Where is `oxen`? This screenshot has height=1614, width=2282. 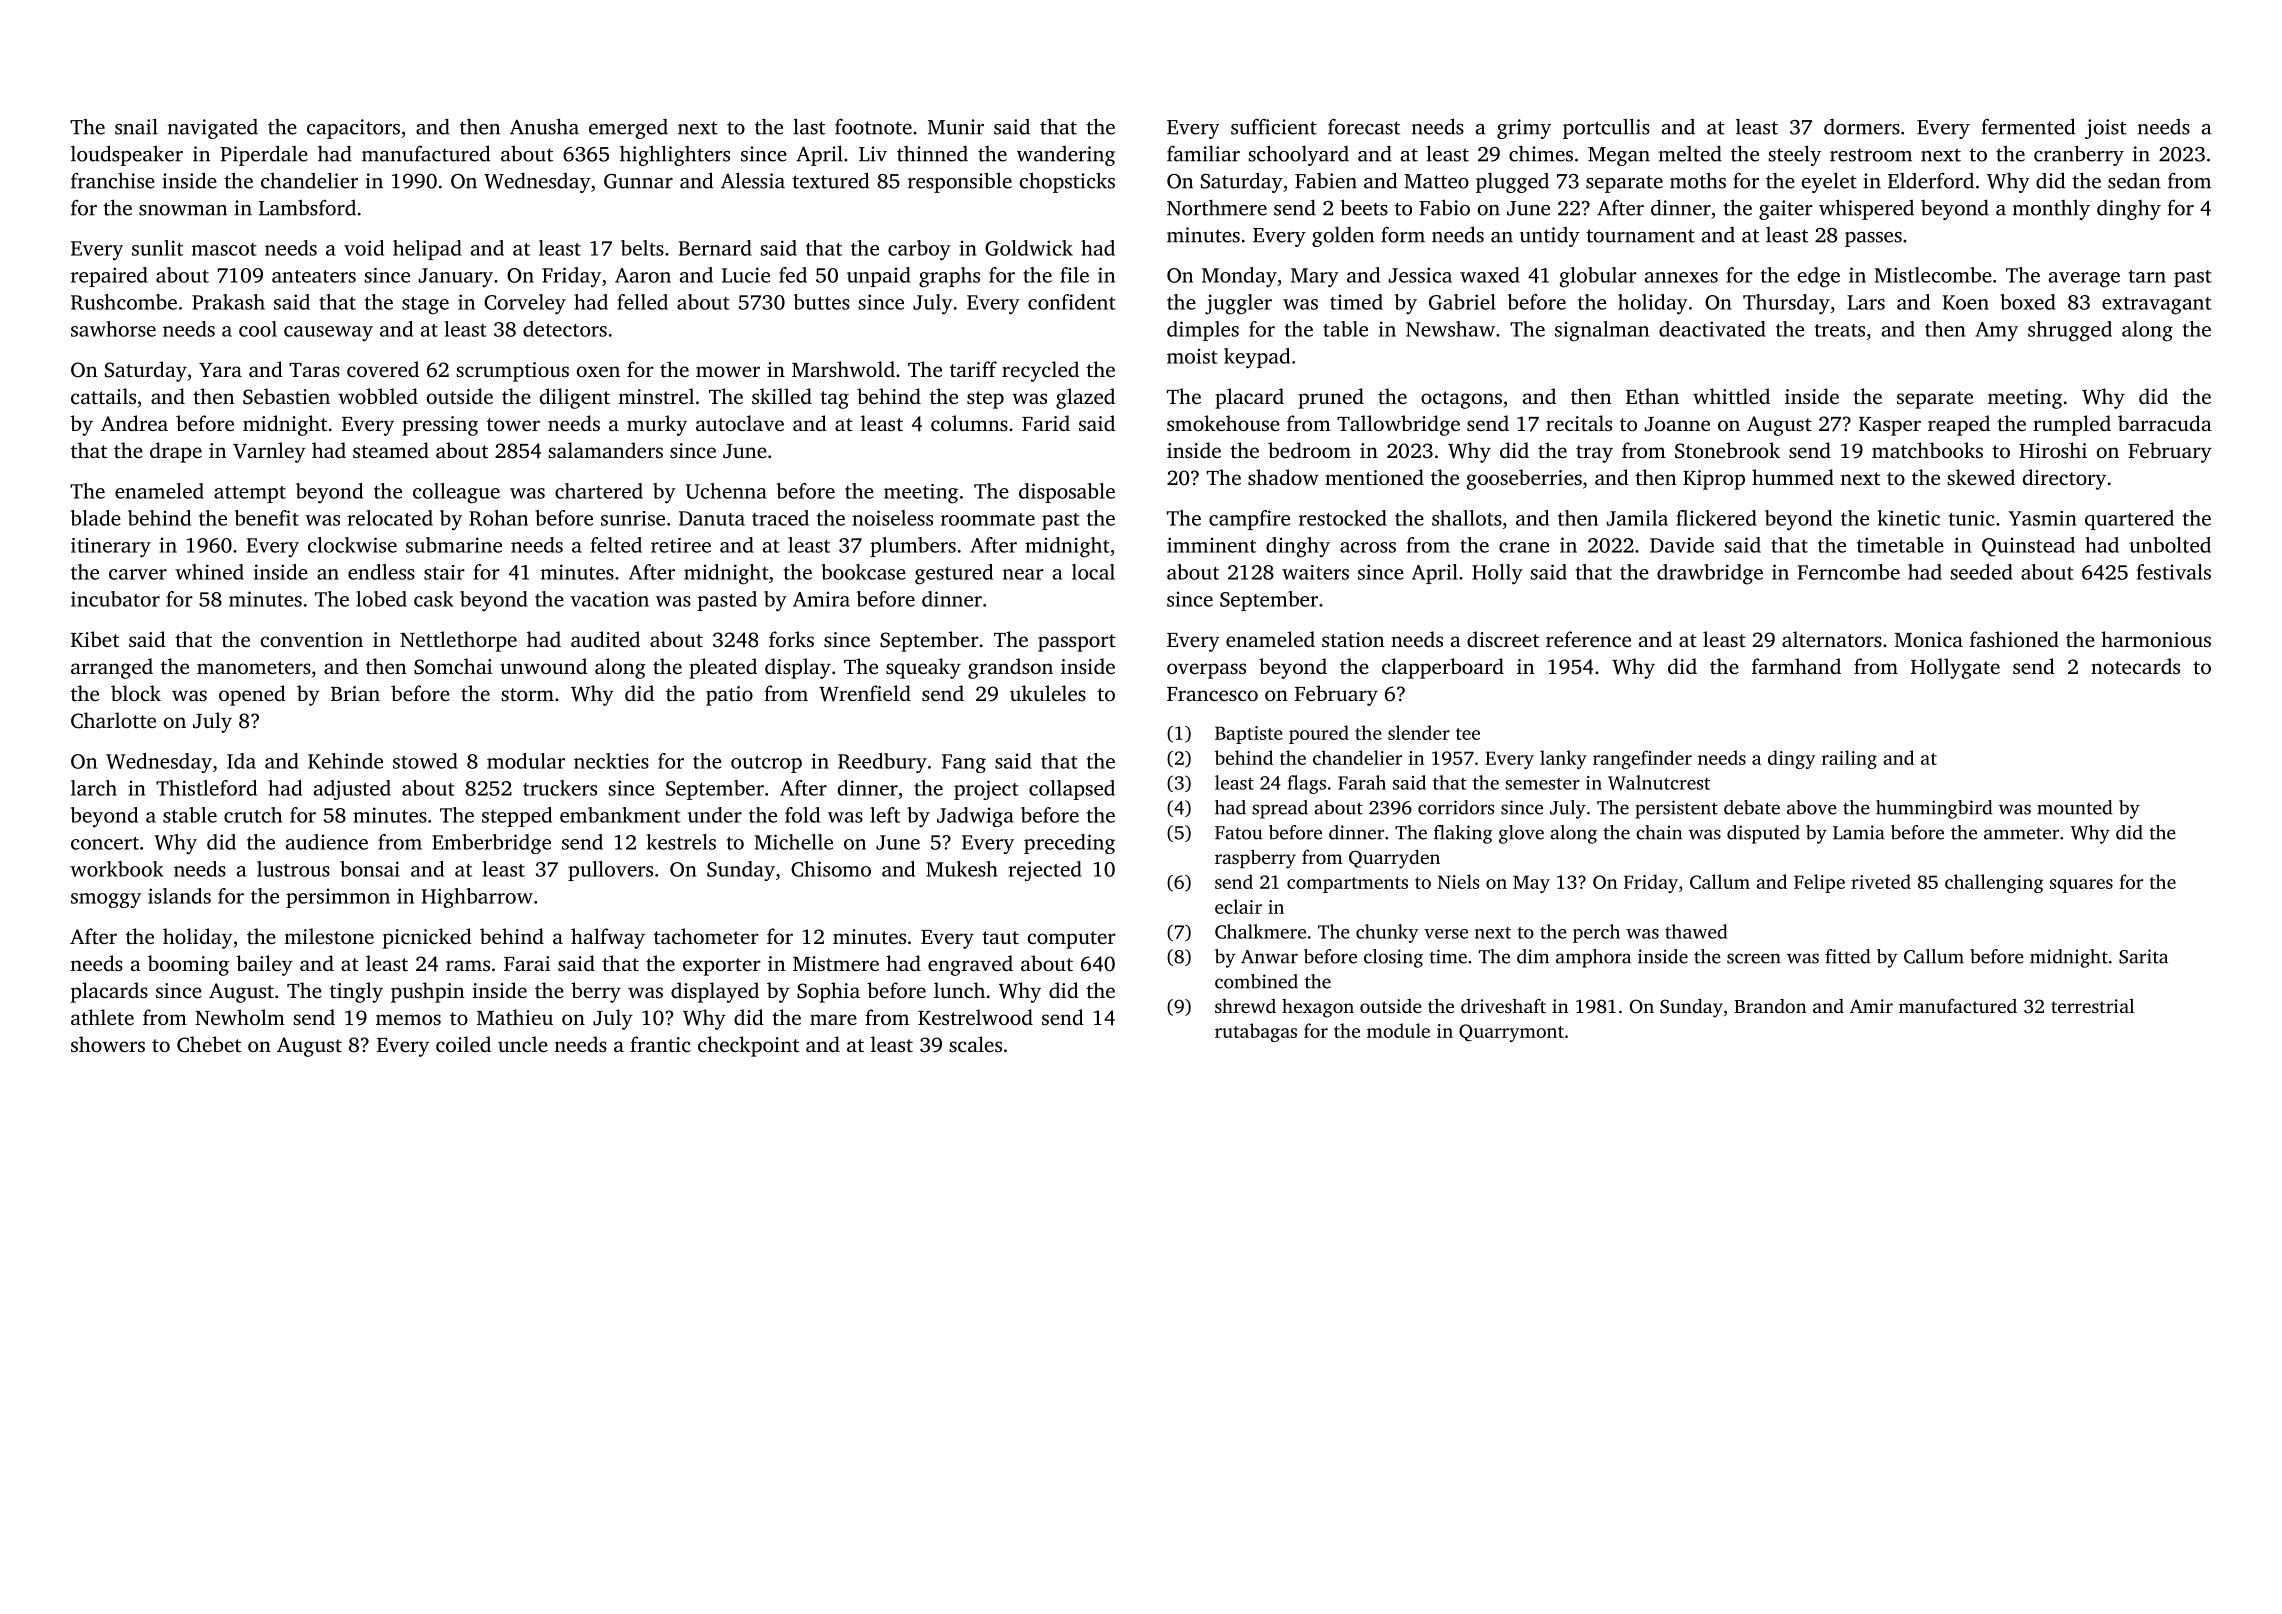 oxen is located at coordinates (598, 371).
